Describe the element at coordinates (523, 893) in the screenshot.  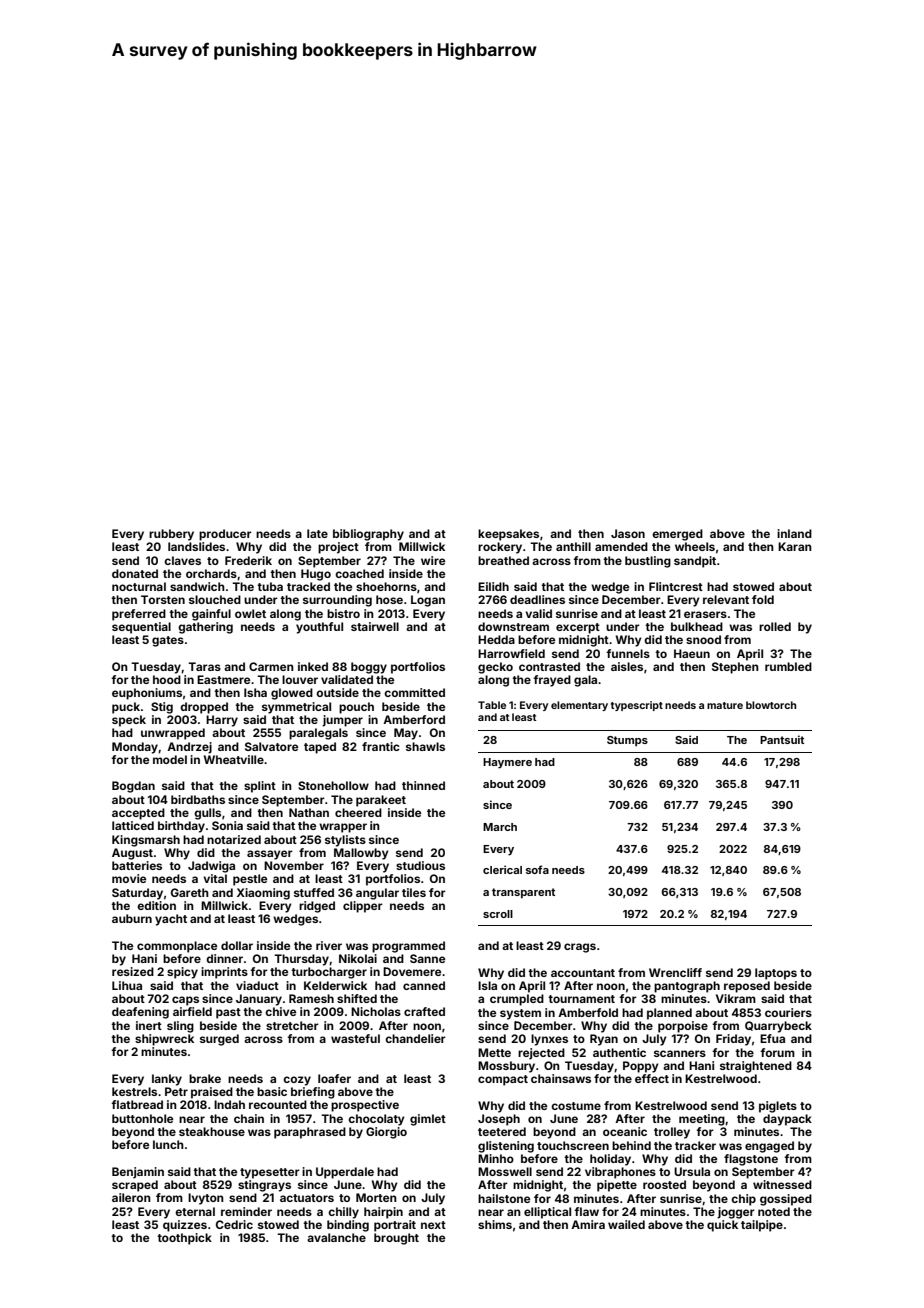
I see `transparent` at that location.
